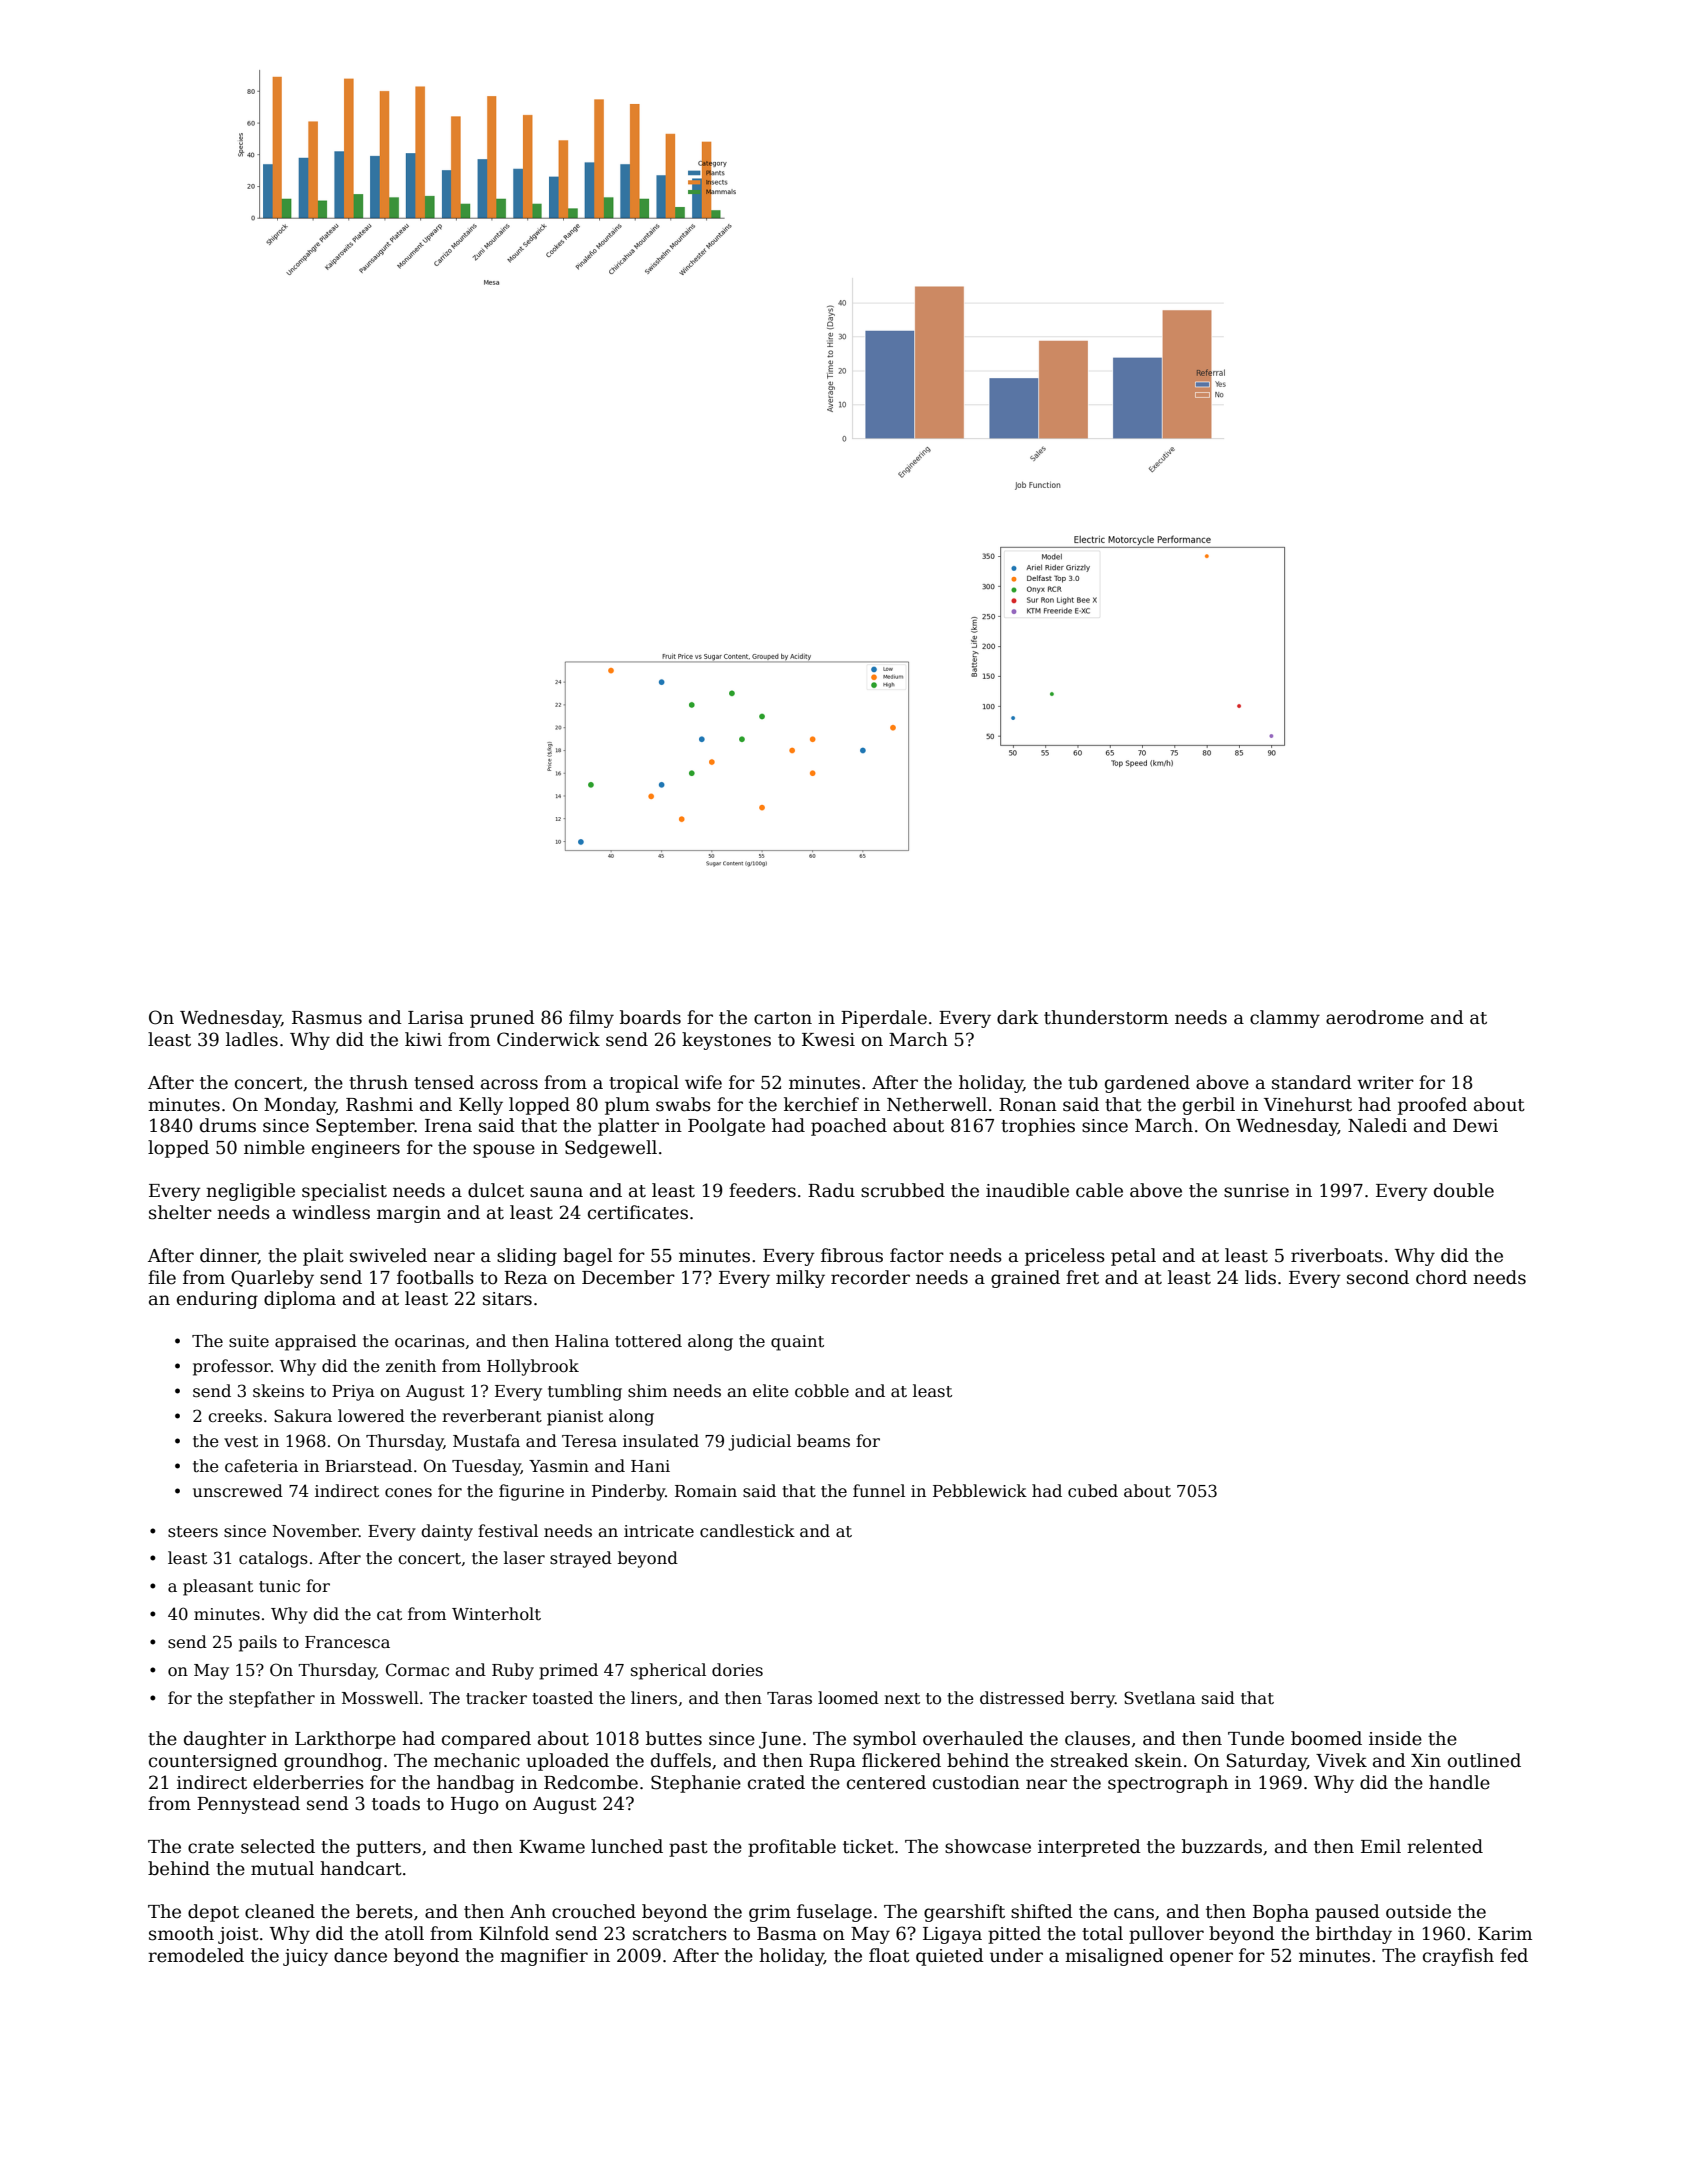 This screenshot has height=2178, width=1683. Describe the element at coordinates (1093, 1491) in the screenshot. I see `cubed` at that location.
